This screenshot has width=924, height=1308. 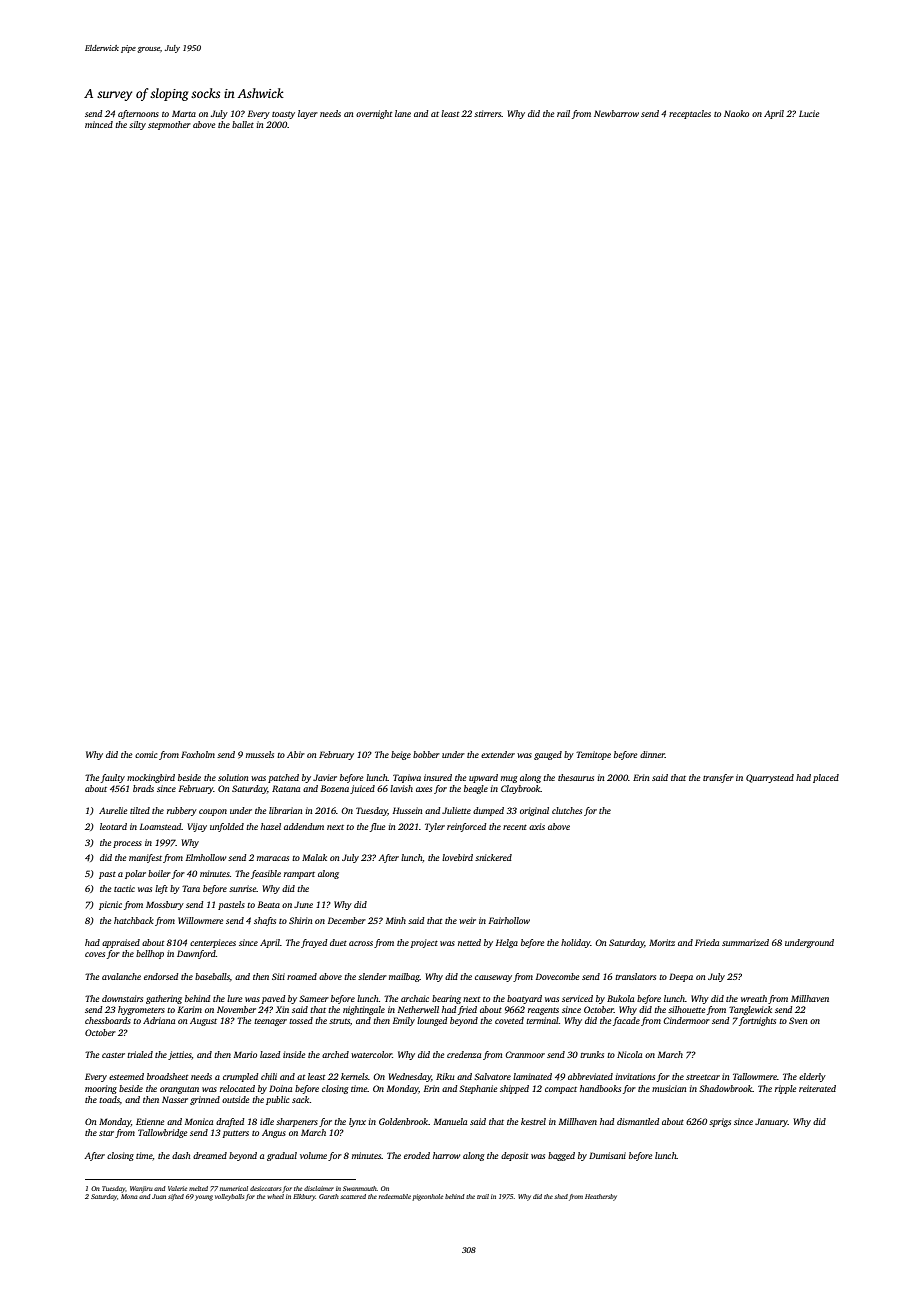 What do you see at coordinates (736, 113) in the screenshot?
I see `Naoko` at bounding box center [736, 113].
